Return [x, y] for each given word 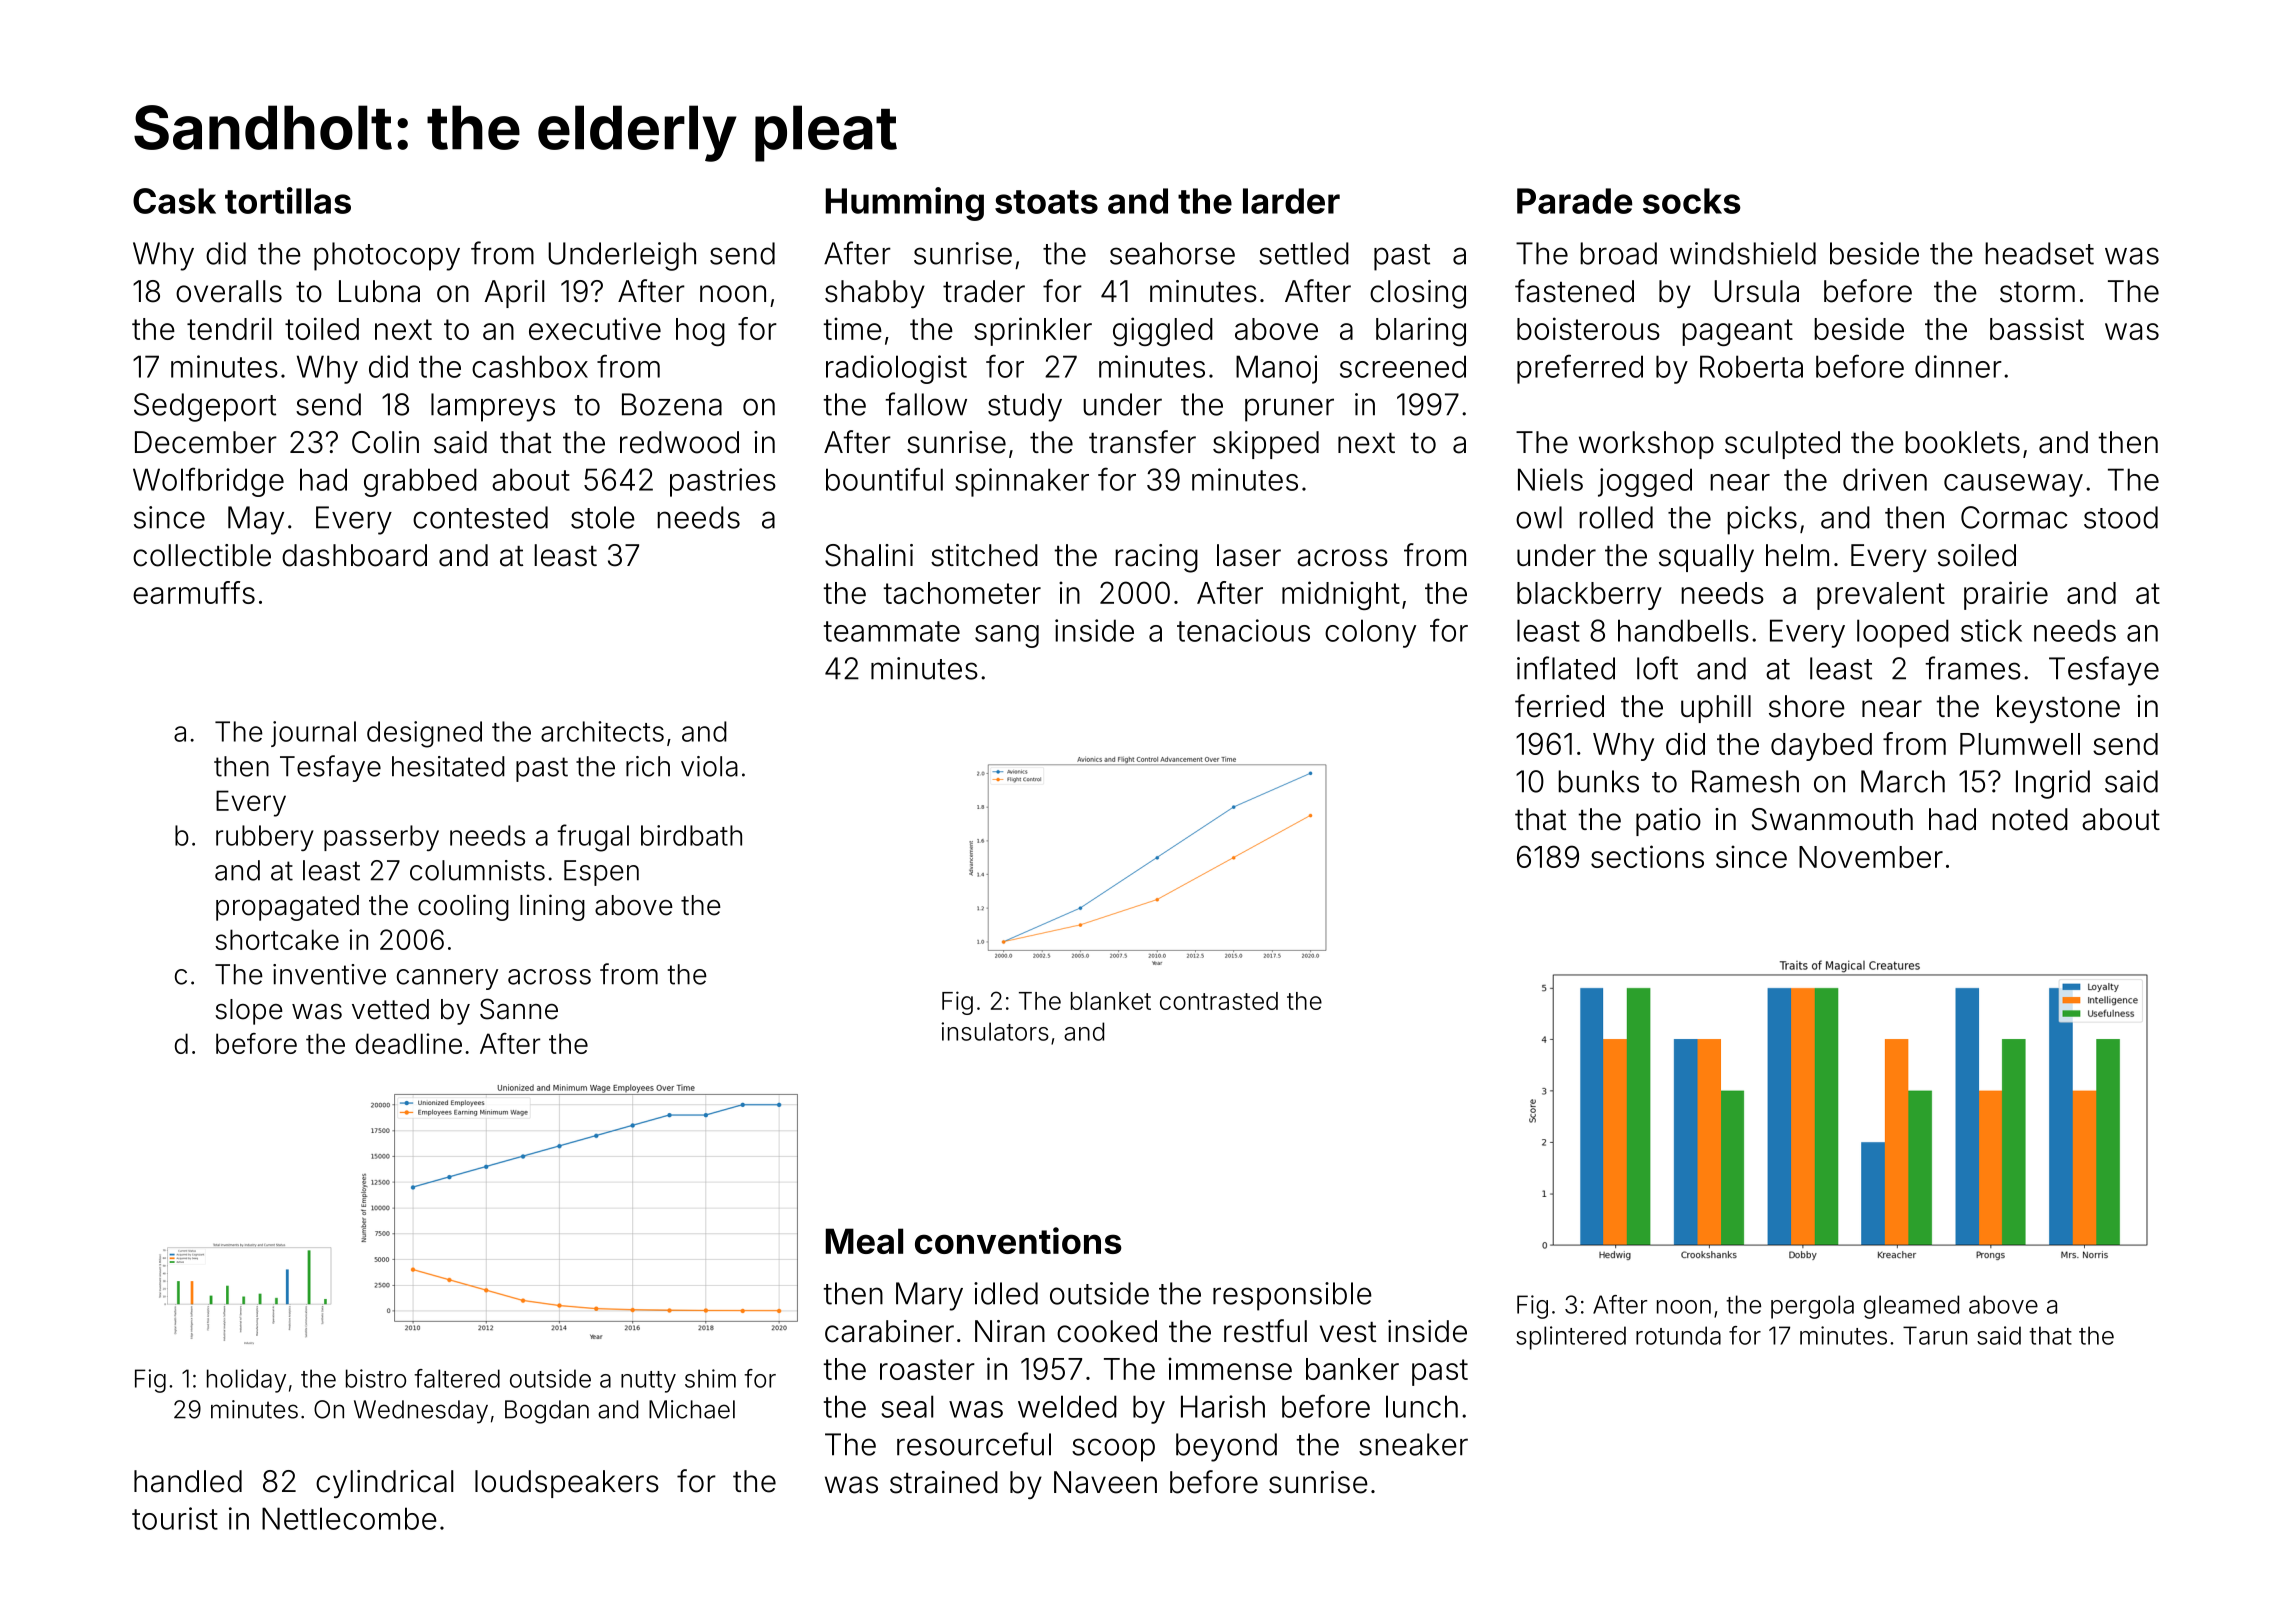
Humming [905, 204]
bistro [376, 1378]
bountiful [884, 479]
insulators [995, 1031]
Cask [174, 201]
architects [602, 731]
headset [2039, 253]
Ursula [1756, 291]
